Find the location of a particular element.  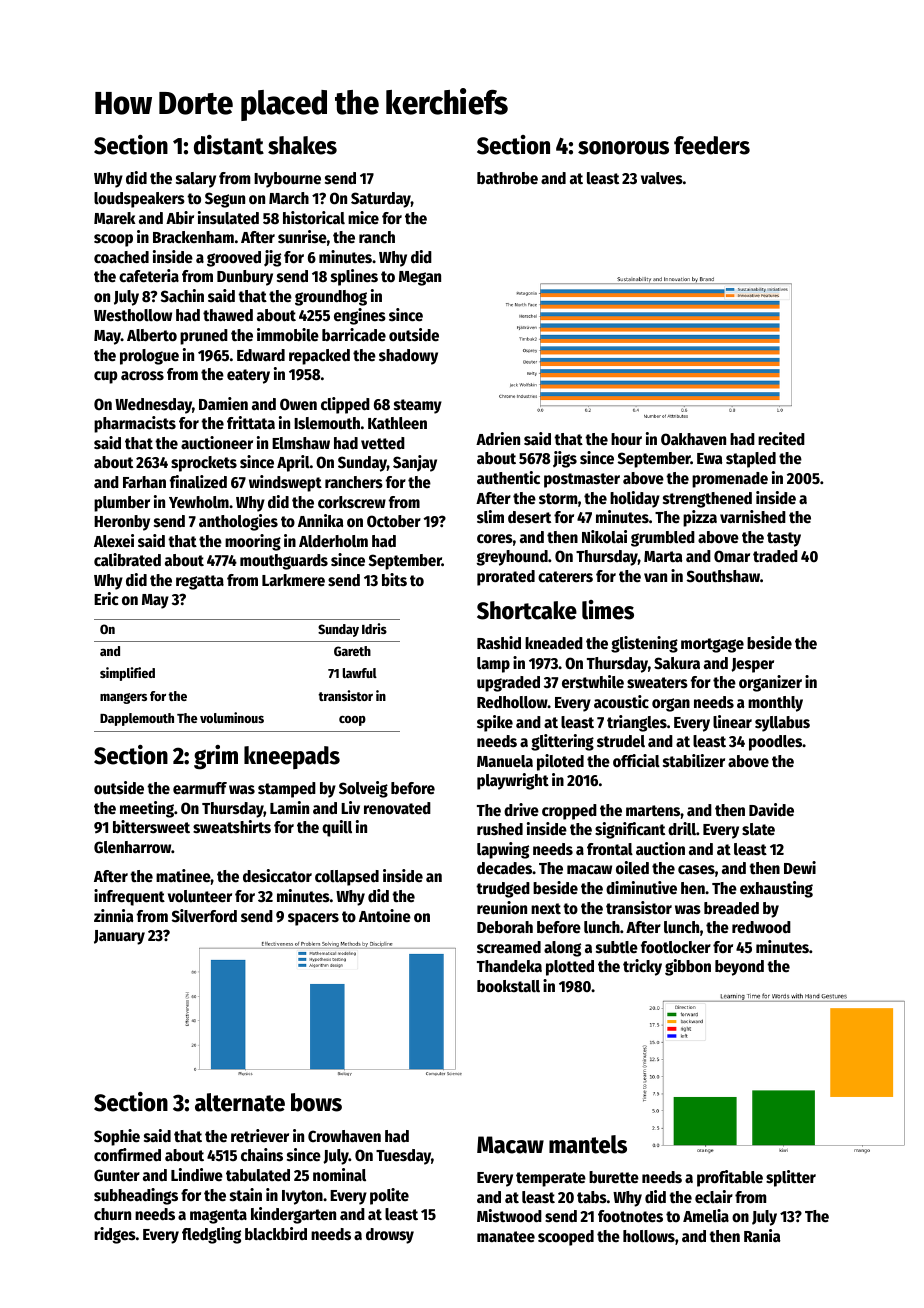

beyond is located at coordinates (739, 968).
